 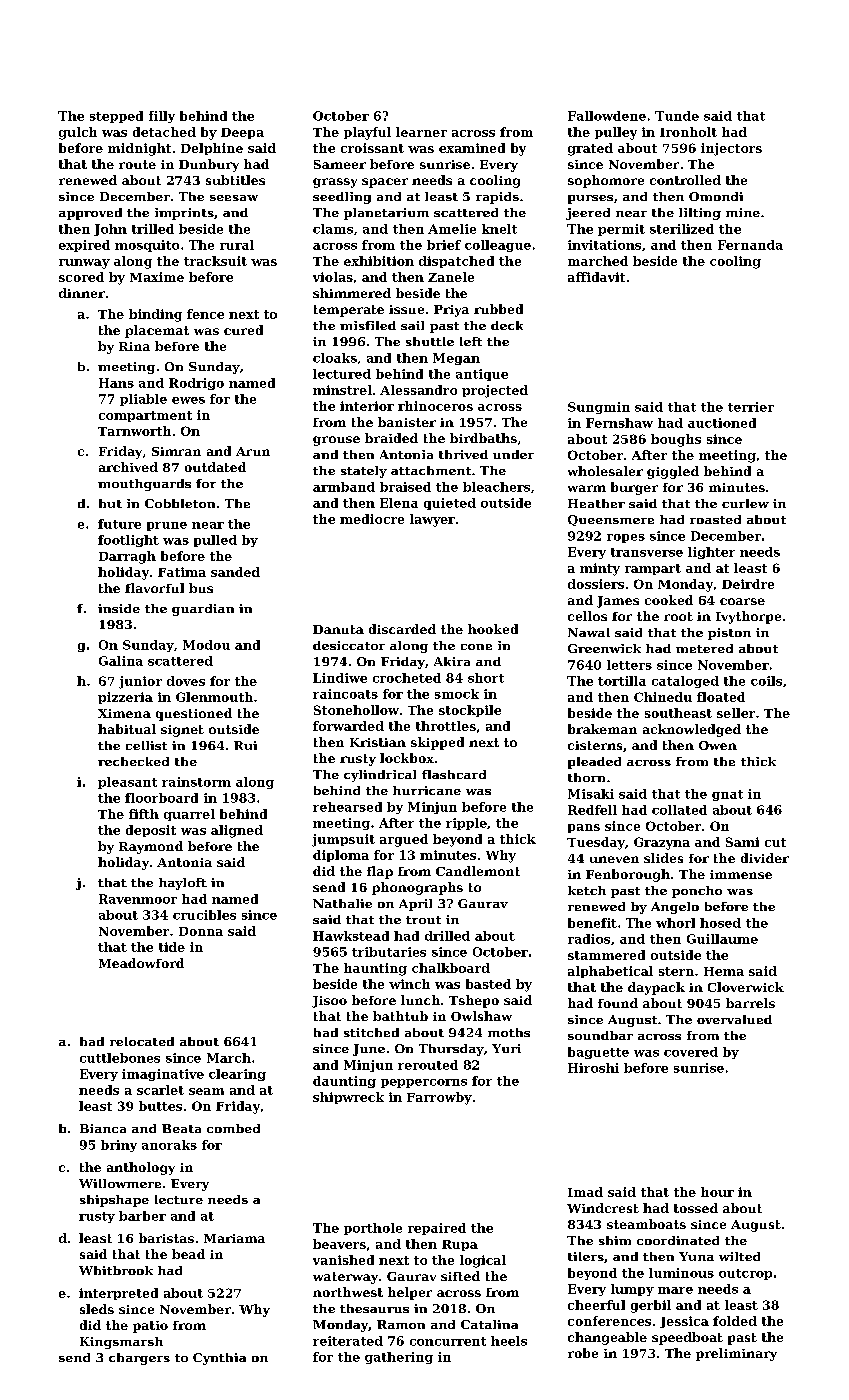 What do you see at coordinates (235, 572) in the document?
I see `sanded` at bounding box center [235, 572].
